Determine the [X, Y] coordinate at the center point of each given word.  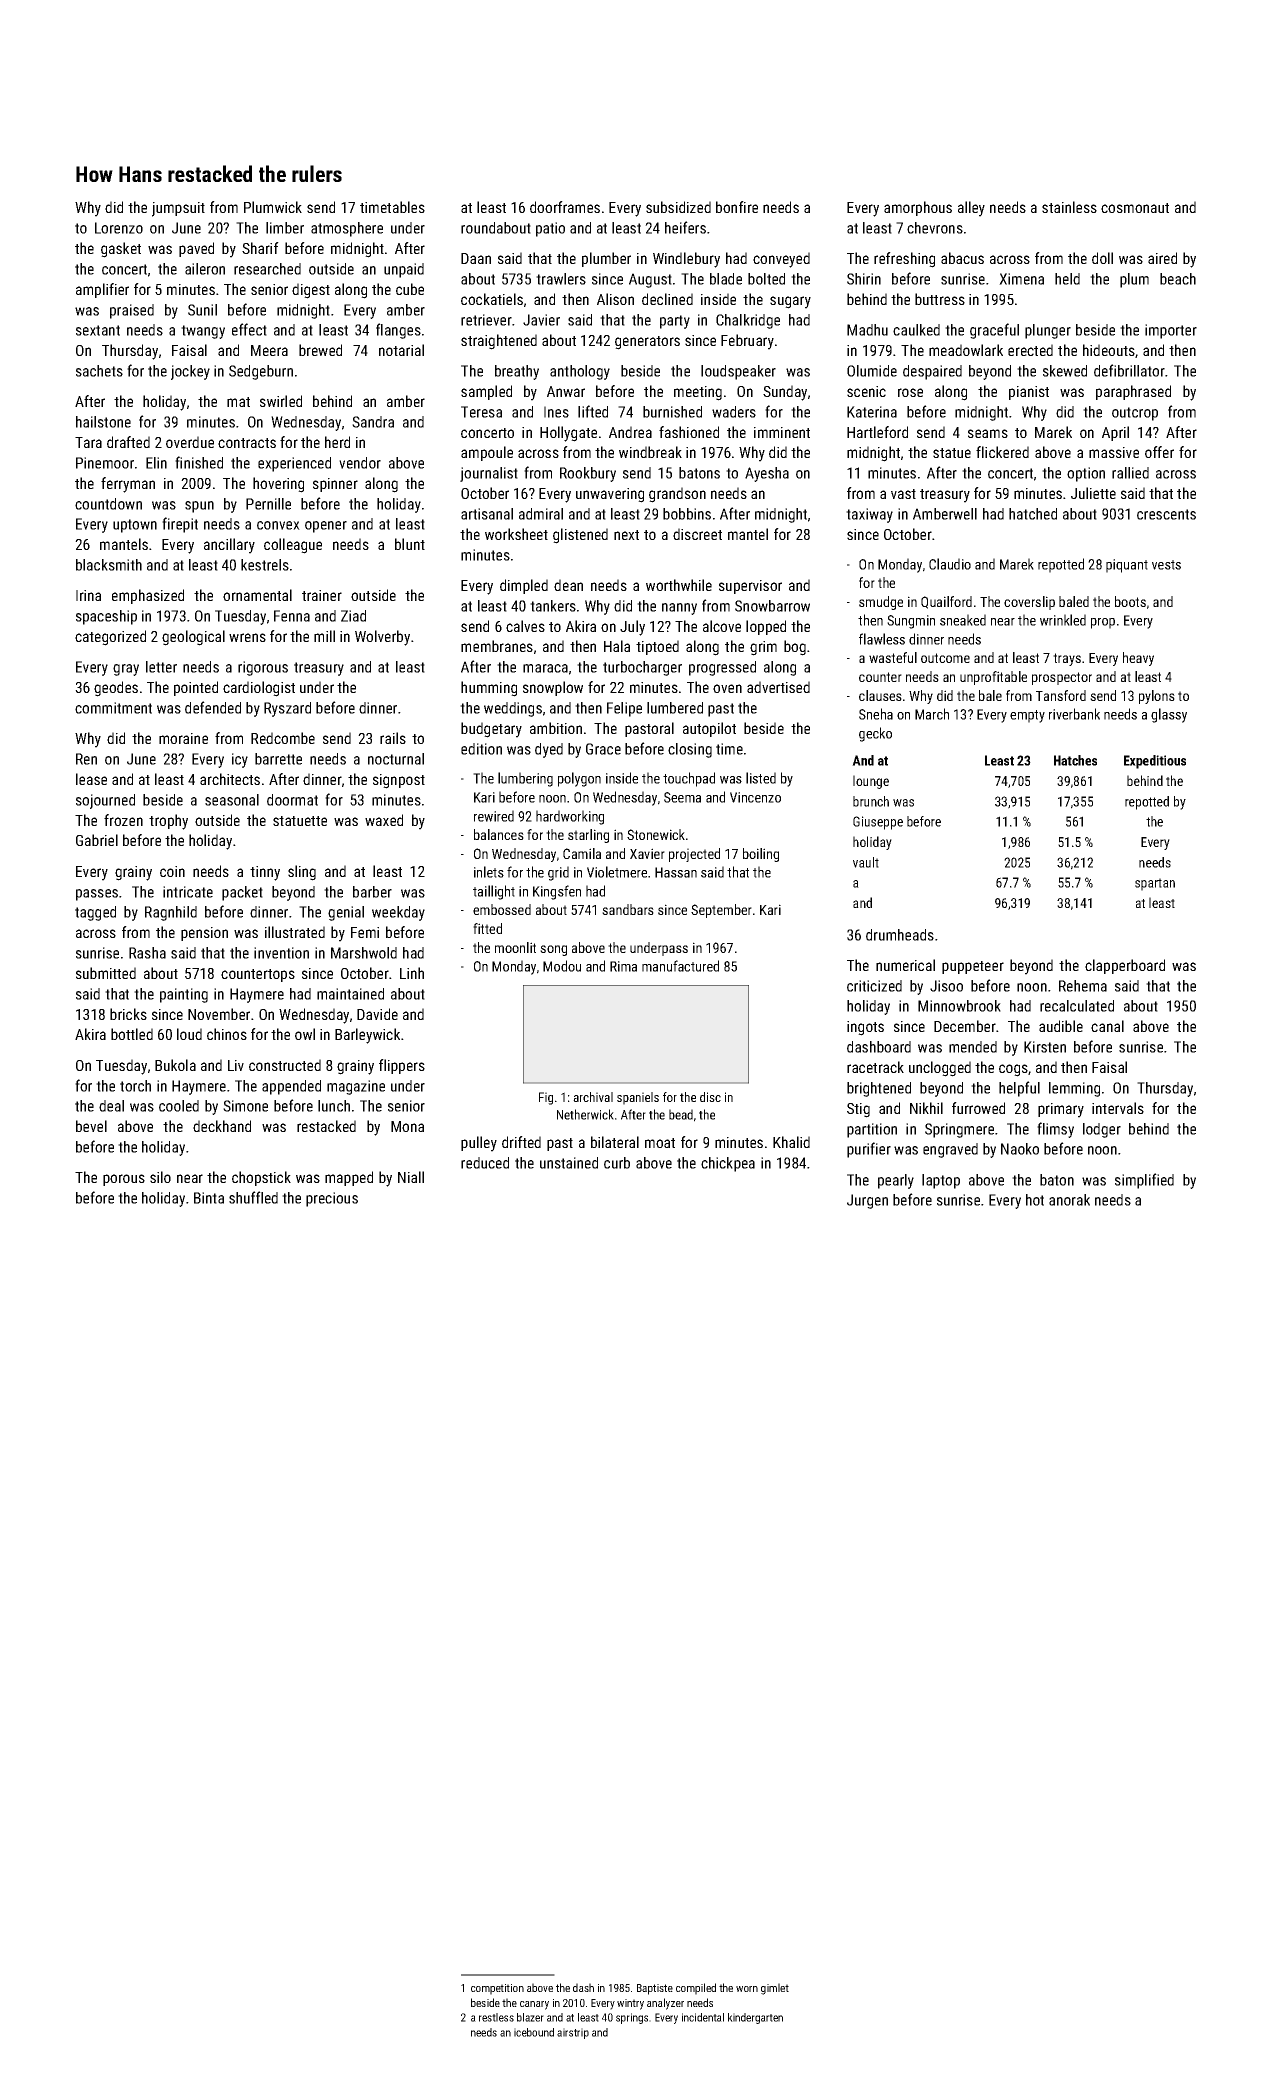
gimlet [775, 1989]
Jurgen [867, 1201]
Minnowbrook [959, 1006]
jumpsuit [178, 209]
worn [747, 1989]
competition [497, 1989]
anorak [1069, 1200]
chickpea [728, 1164]
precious [332, 1199]
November [219, 1014]
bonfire [737, 207]
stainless [1069, 207]
